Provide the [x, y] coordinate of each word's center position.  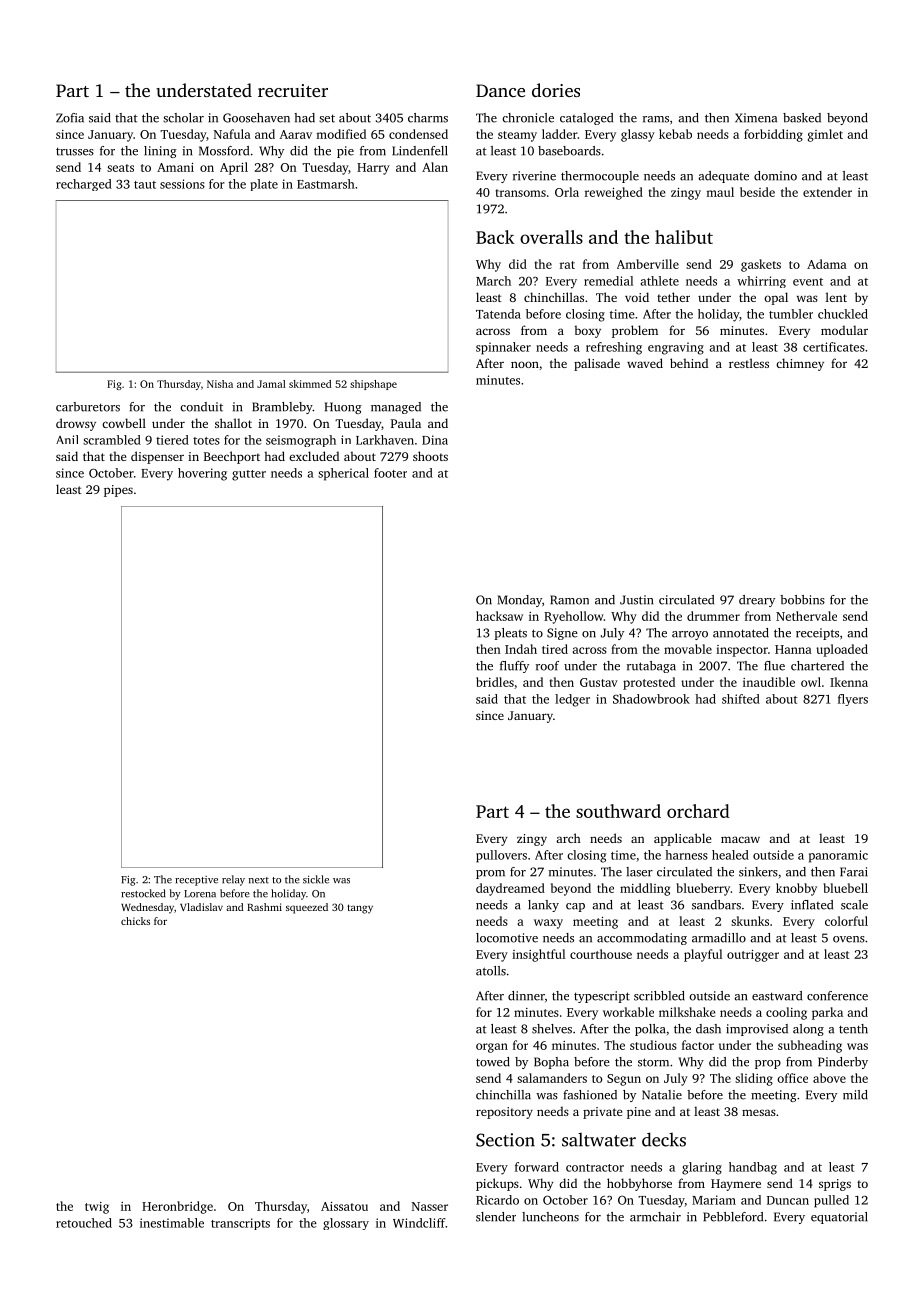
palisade [597, 364]
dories [556, 90]
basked [802, 118]
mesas [759, 1112]
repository [504, 1113]
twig [97, 1208]
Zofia [70, 118]
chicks [135, 921]
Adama [827, 264]
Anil [67, 439]
